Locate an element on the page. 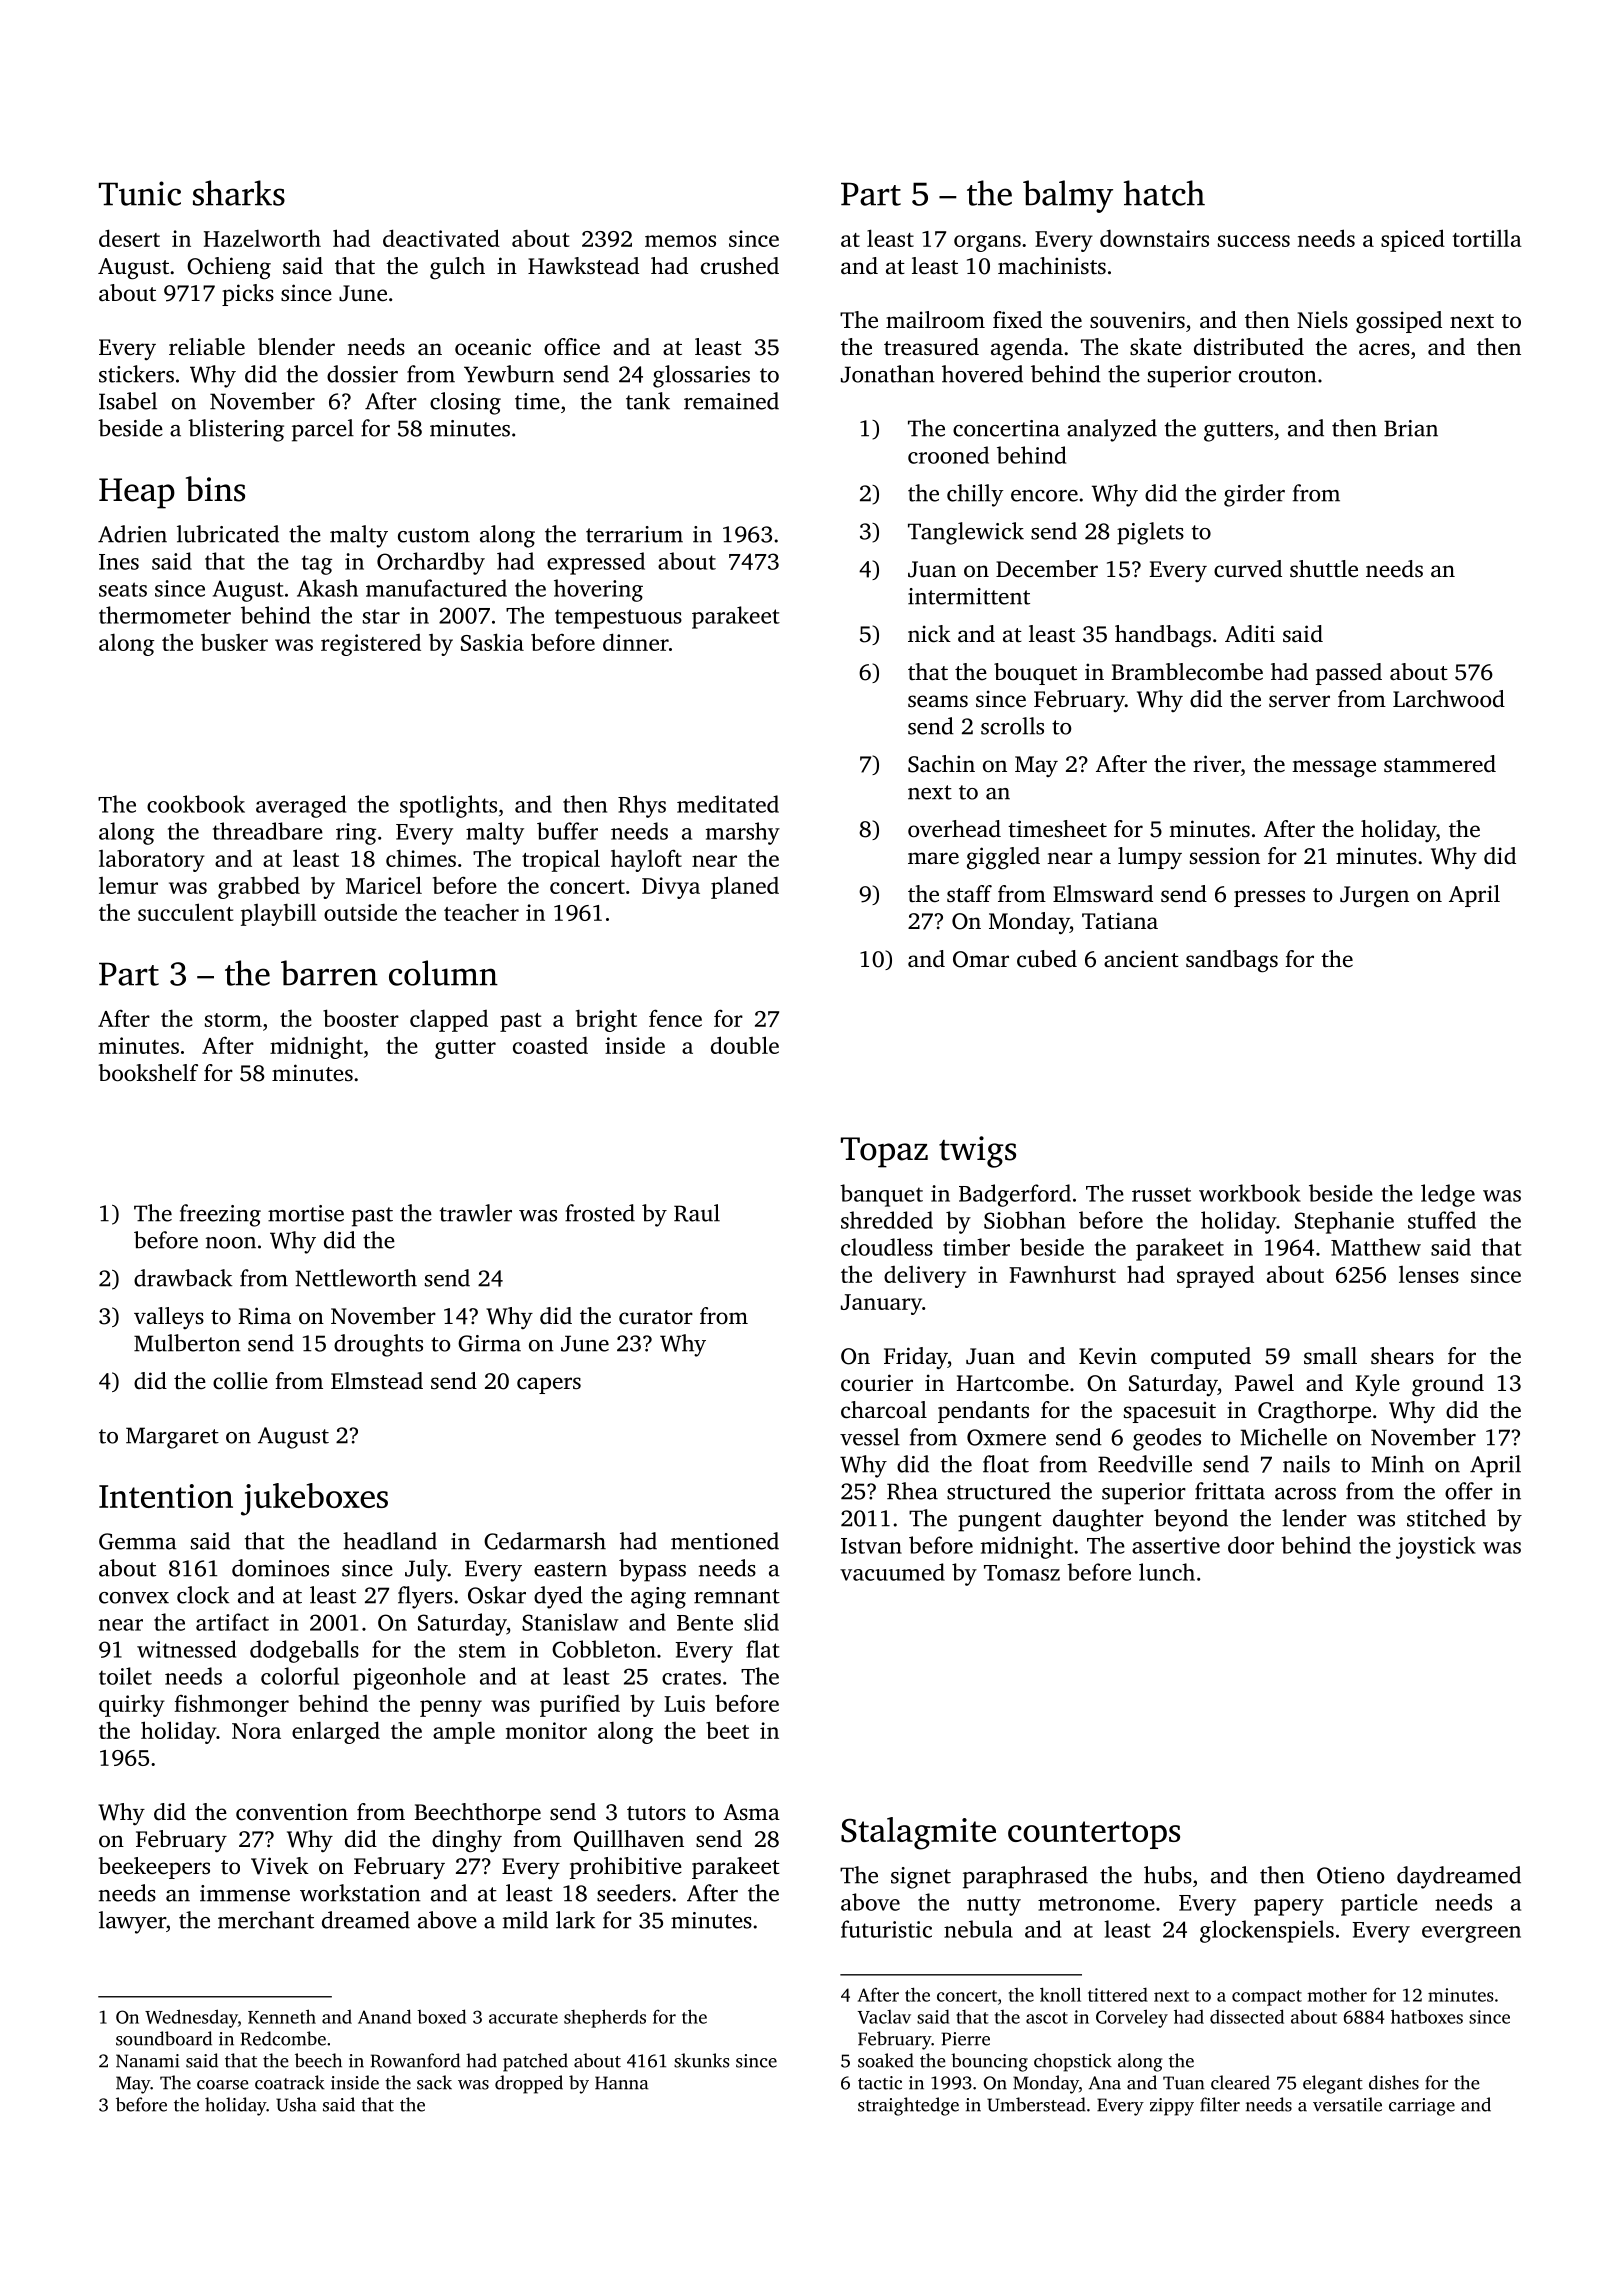 This page has width=1620, height=2292. joystick is located at coordinates (1436, 1547).
